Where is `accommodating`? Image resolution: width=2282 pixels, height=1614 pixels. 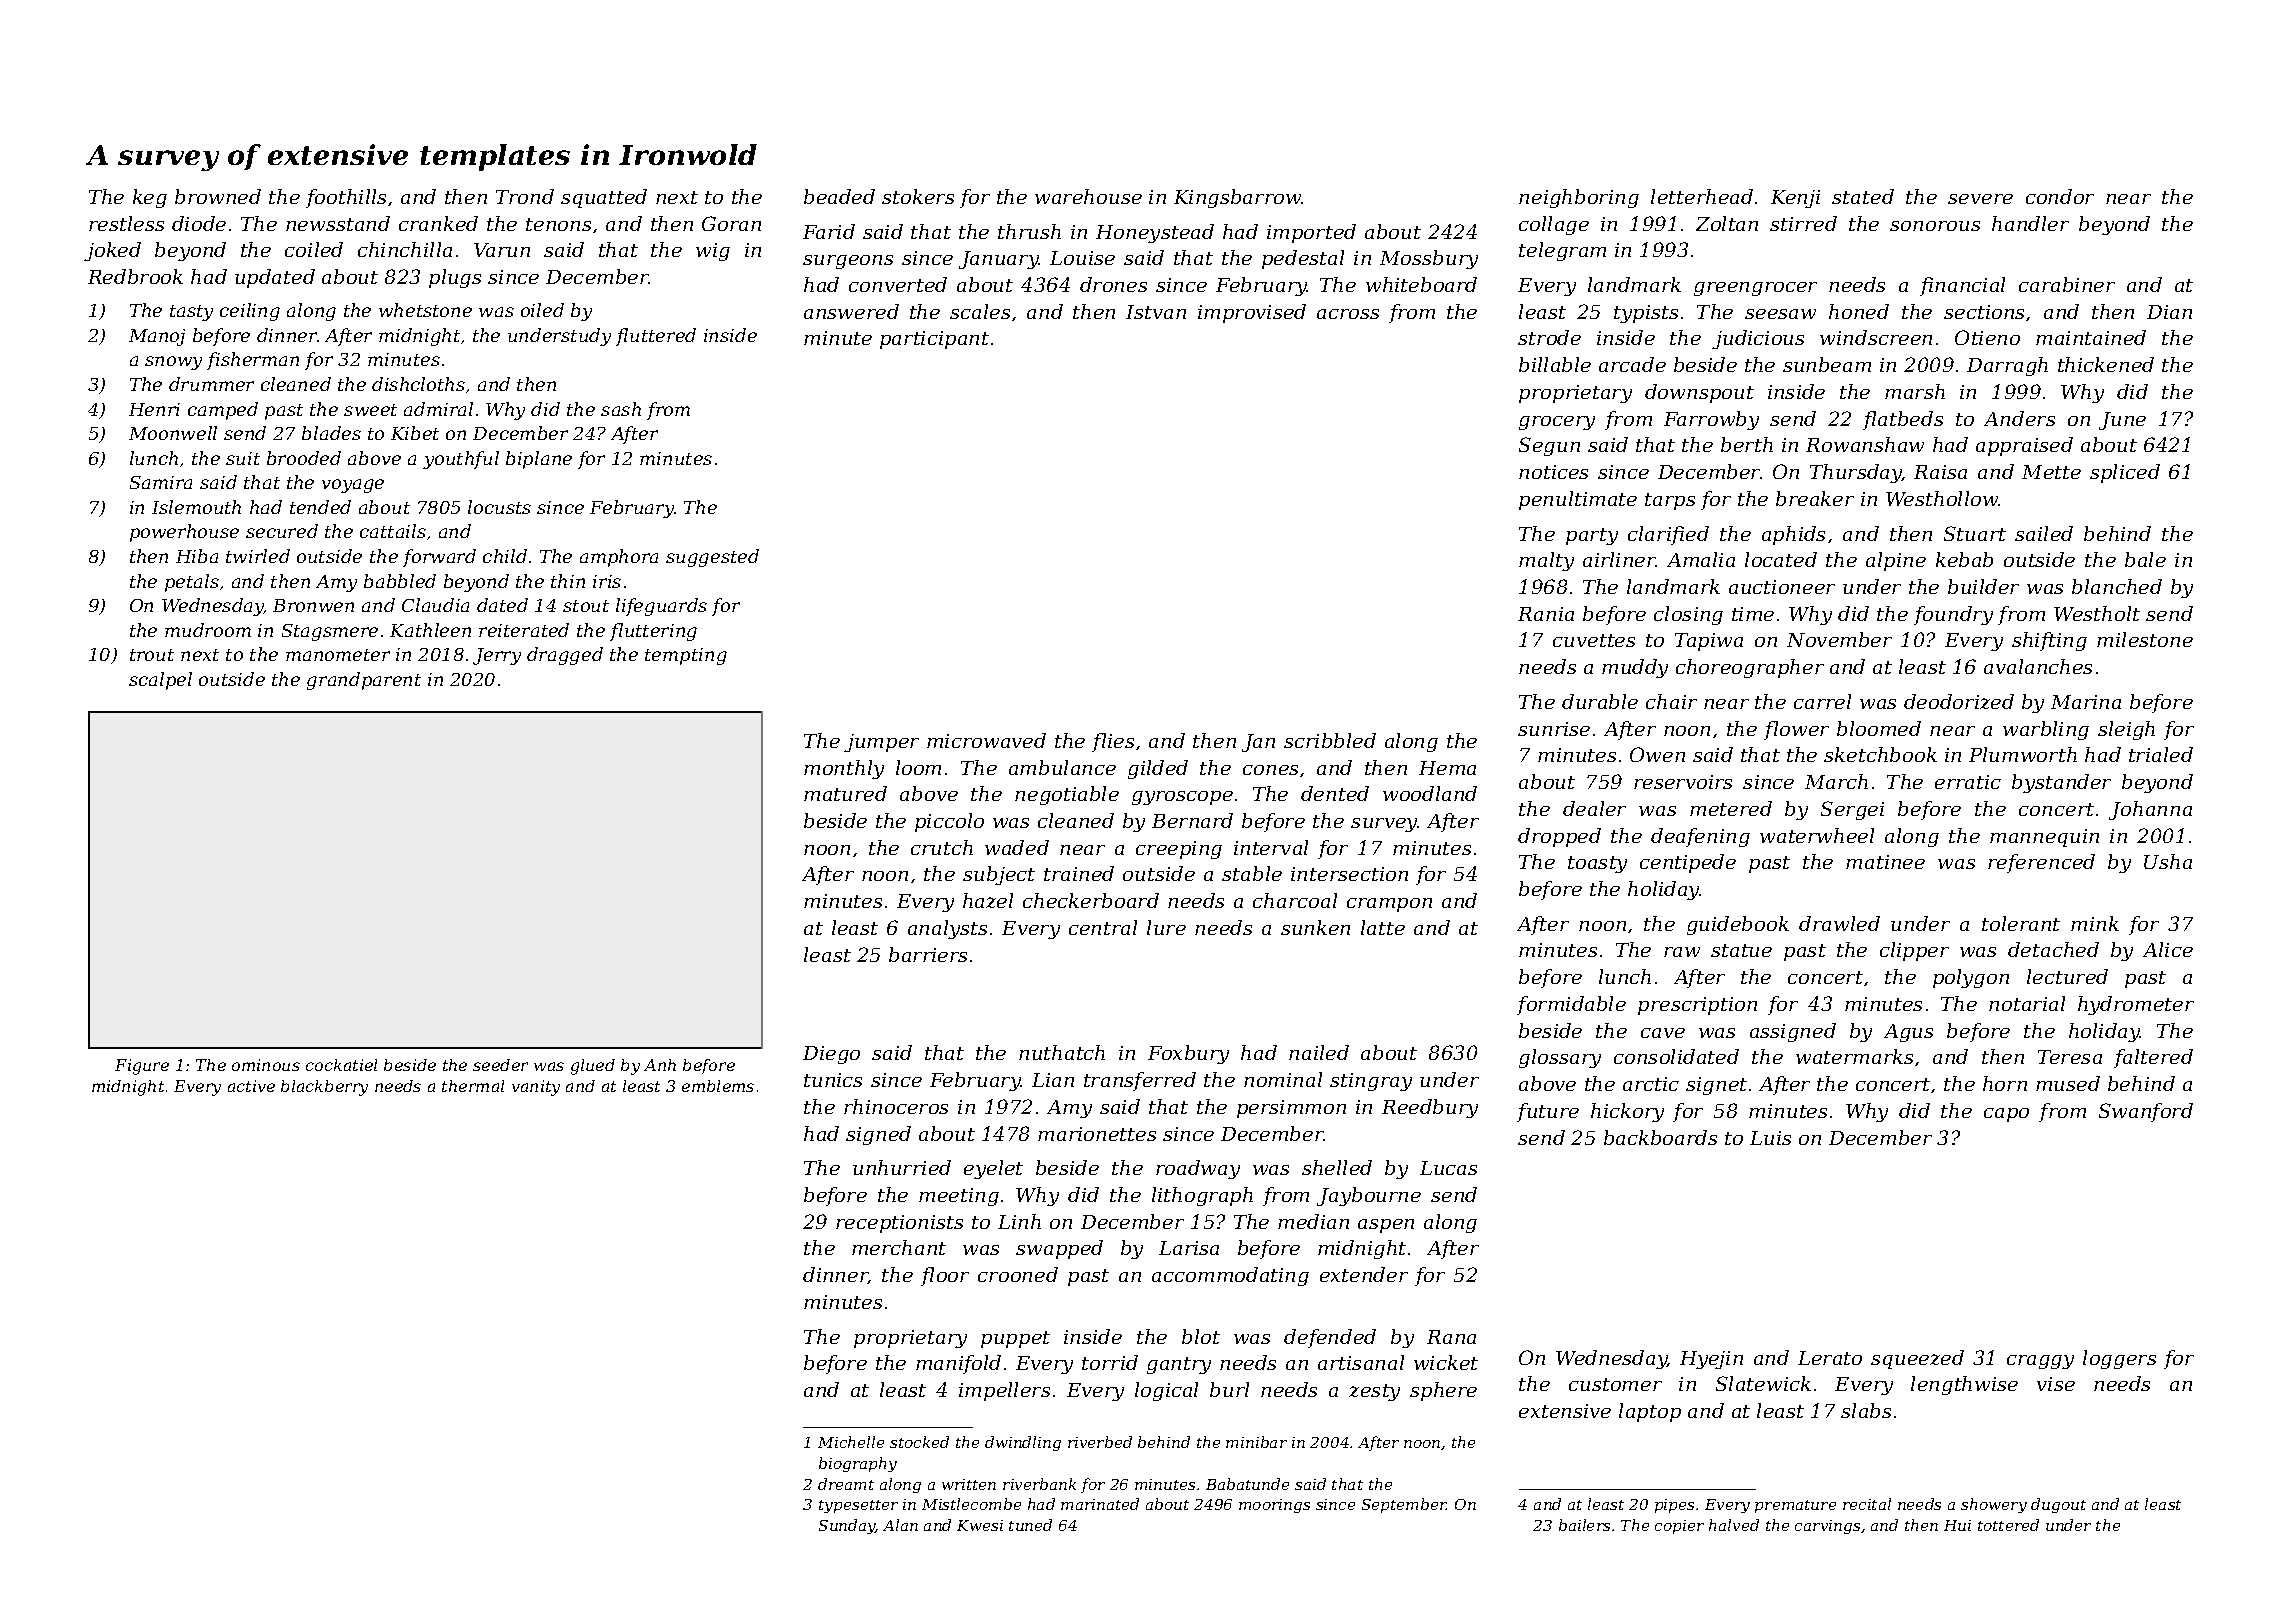 accommodating is located at coordinates (1230, 1276).
